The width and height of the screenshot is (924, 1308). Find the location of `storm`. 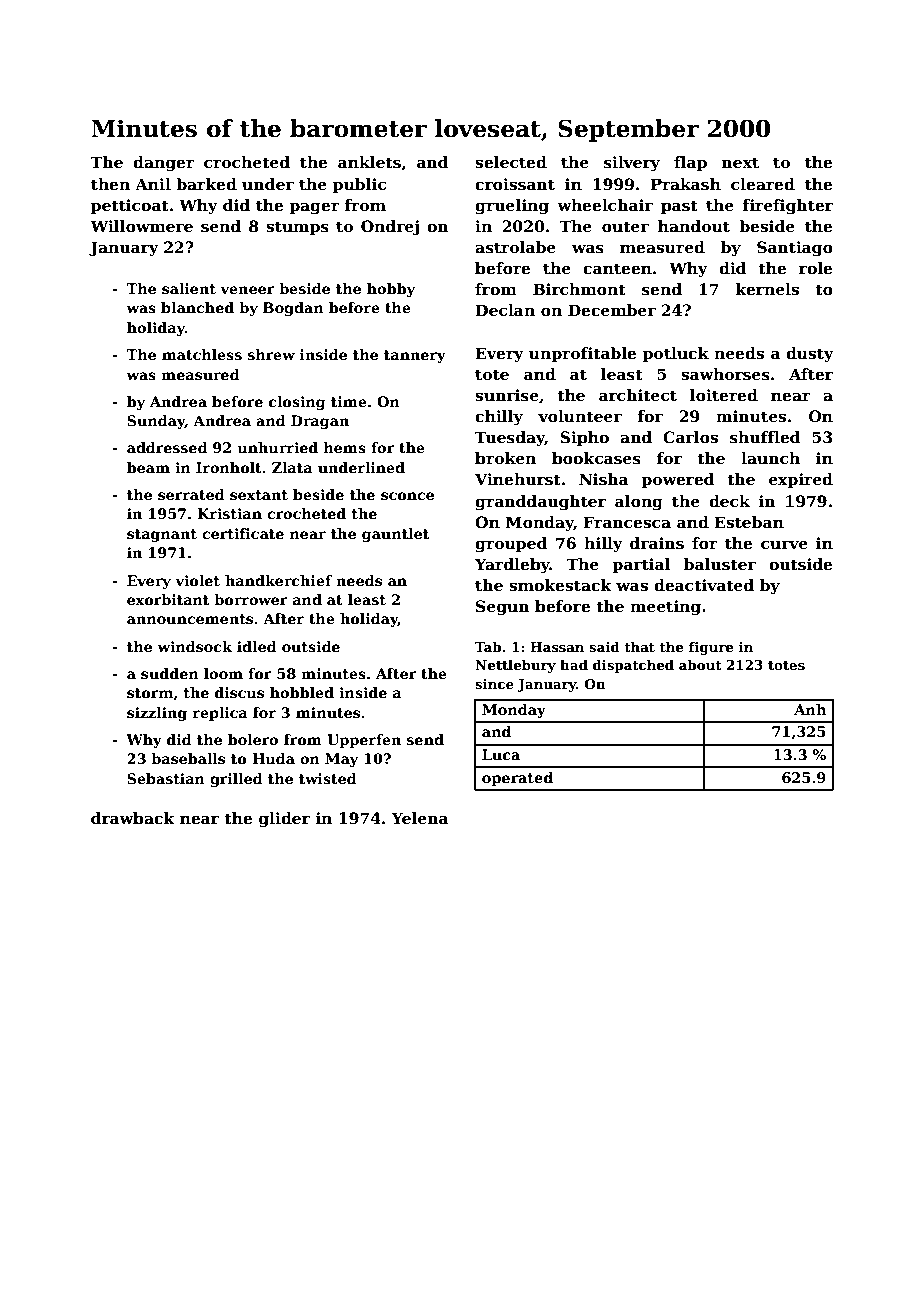

storm is located at coordinates (150, 693).
